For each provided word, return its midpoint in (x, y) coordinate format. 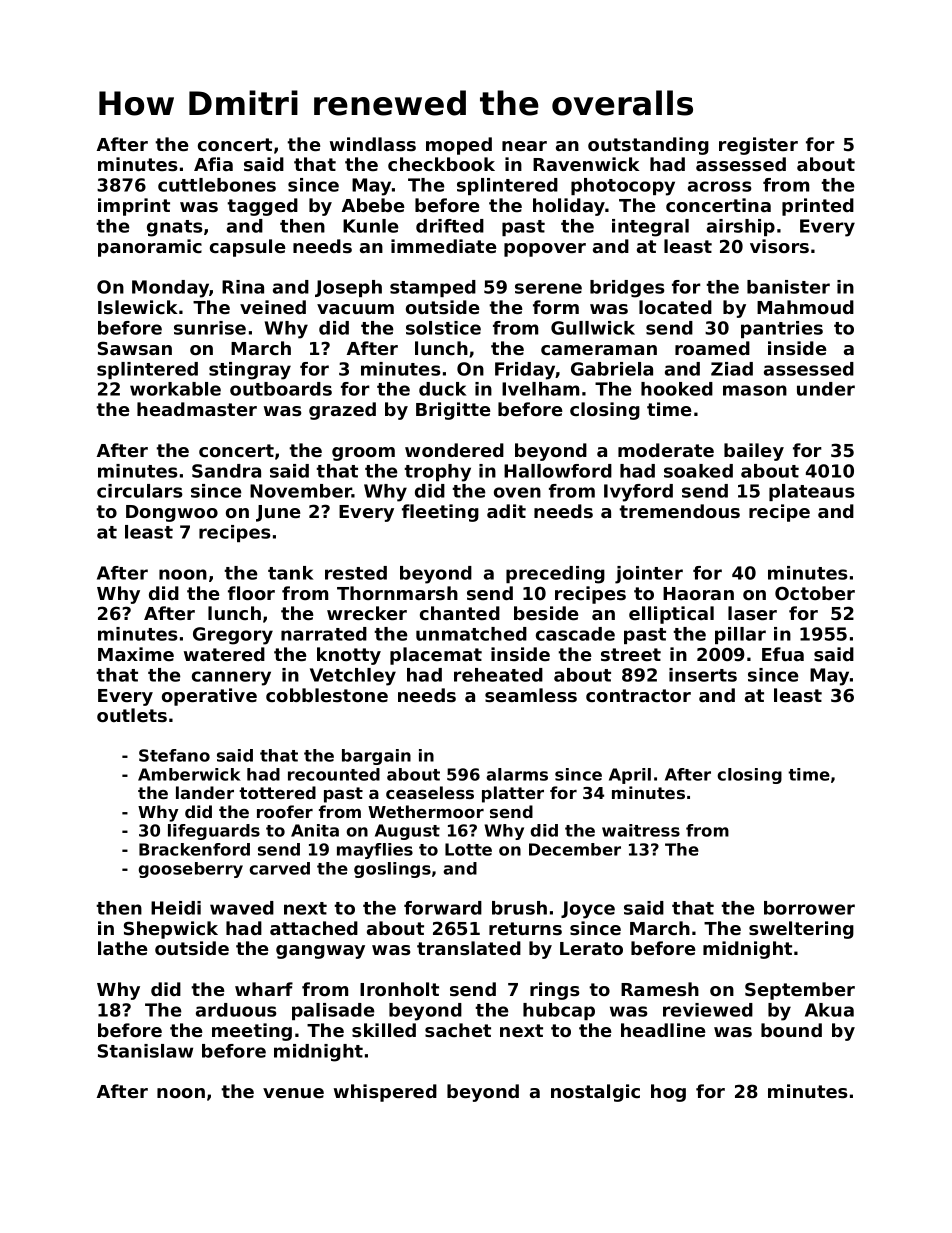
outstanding (648, 146)
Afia (213, 164)
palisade (333, 1011)
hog (668, 1093)
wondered (454, 450)
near (524, 146)
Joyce (588, 910)
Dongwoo (172, 513)
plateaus (812, 492)
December (575, 849)
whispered (385, 1093)
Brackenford (194, 849)
